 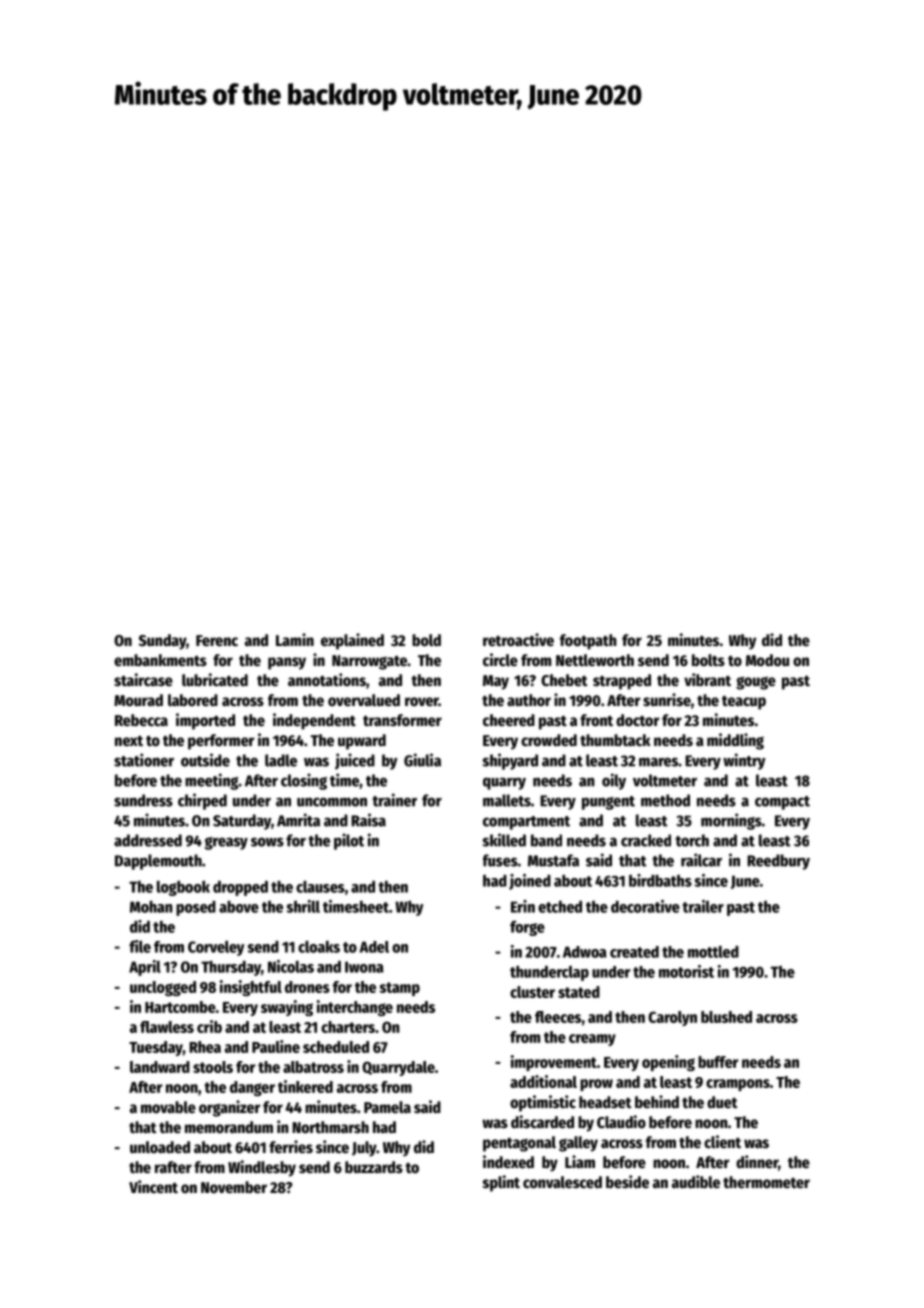 I want to click on wintry, so click(x=744, y=761).
